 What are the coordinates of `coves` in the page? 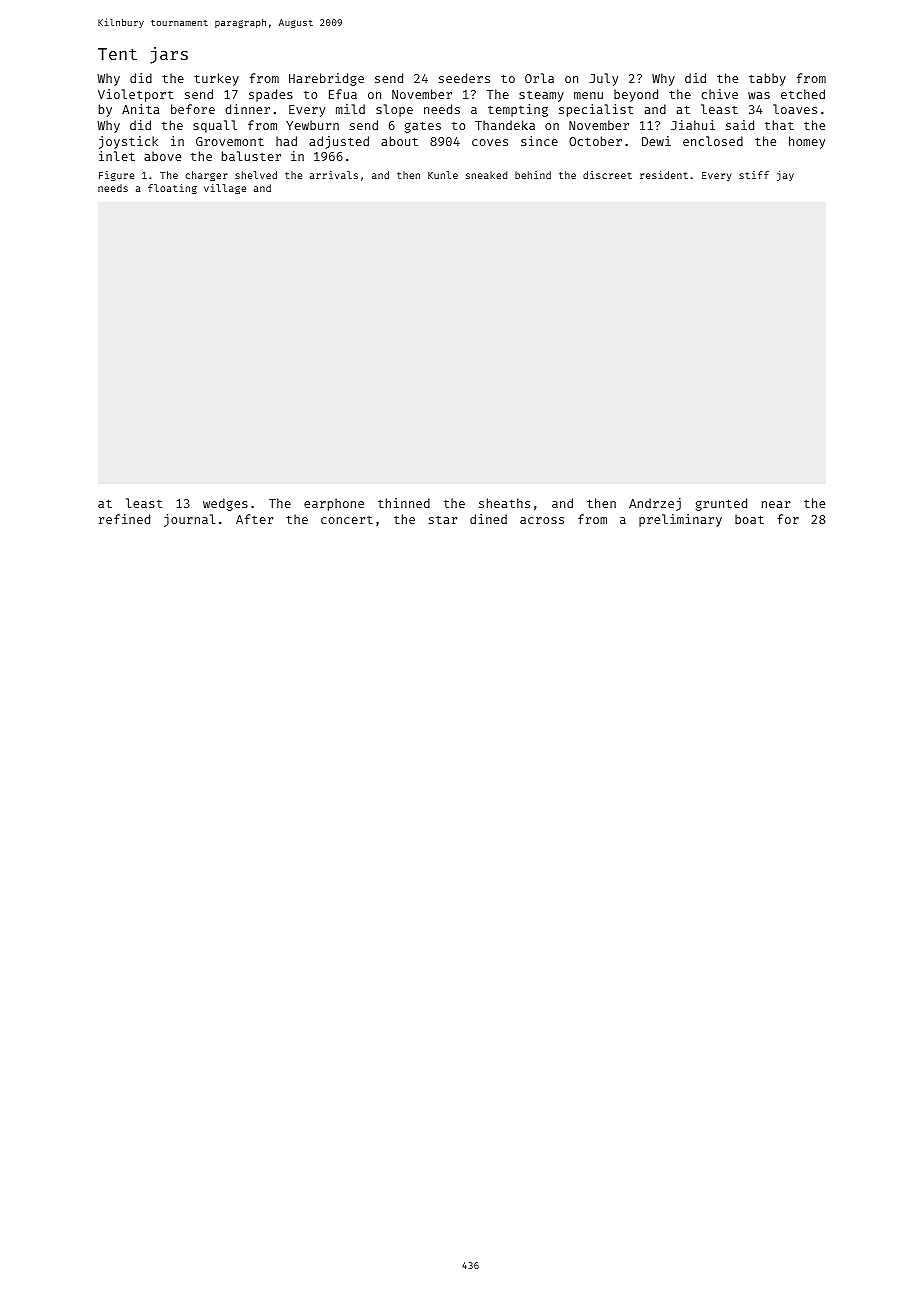 It's located at (490, 142).
